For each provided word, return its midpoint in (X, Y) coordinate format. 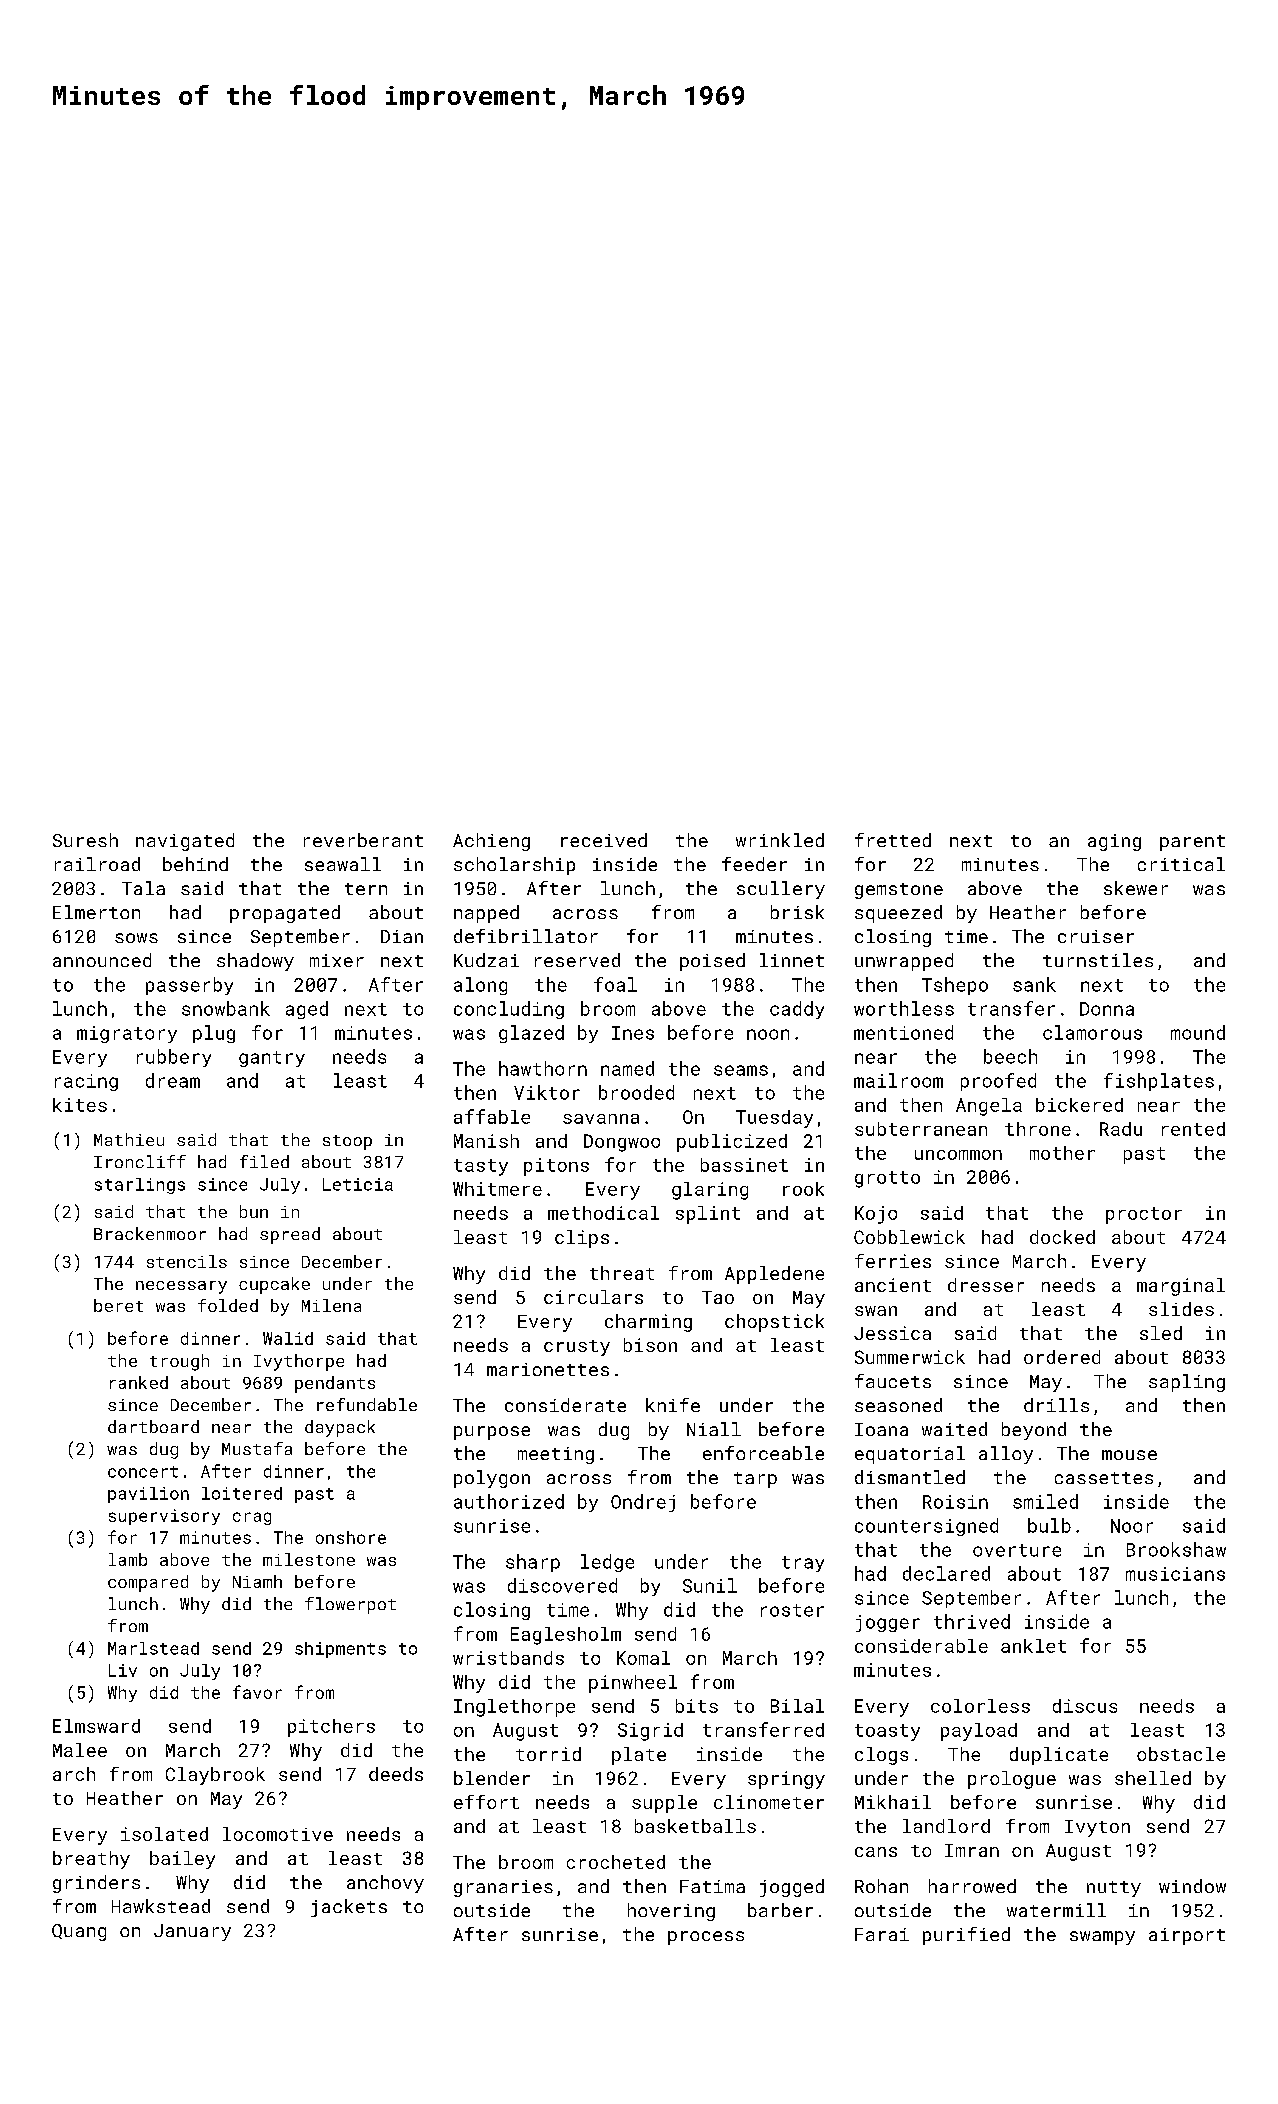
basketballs (695, 1826)
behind (195, 864)
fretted (893, 840)
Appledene (774, 1275)
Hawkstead (161, 1906)
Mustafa (257, 1448)
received (604, 840)
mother (1062, 1153)
